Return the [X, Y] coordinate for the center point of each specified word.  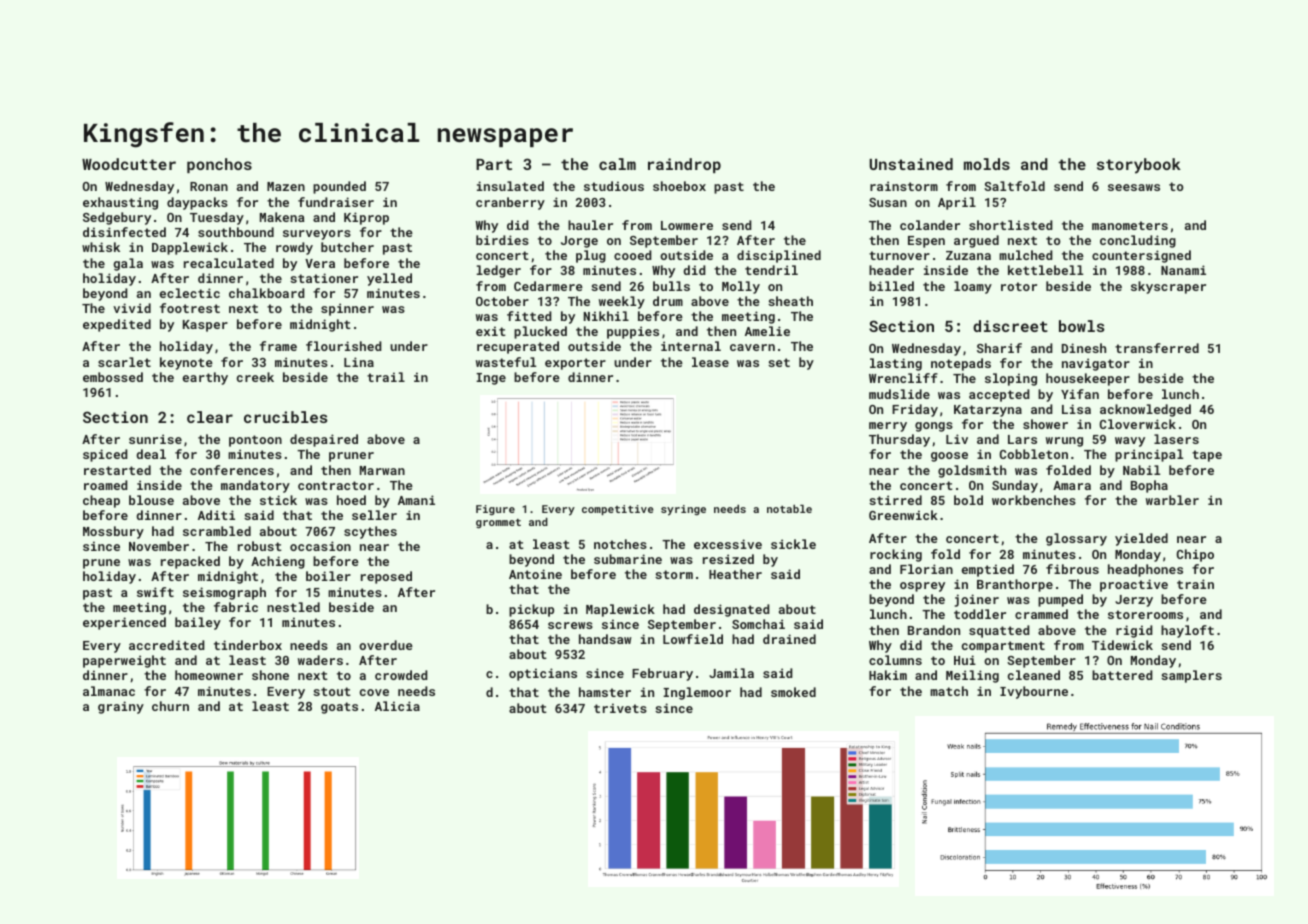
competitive [618, 510]
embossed [113, 377]
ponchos [219, 165]
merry [888, 427]
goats [339, 708]
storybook [1139, 166]
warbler [1172, 500]
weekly [622, 302]
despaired [324, 440]
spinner [347, 309]
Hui [965, 660]
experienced [124, 623]
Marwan [382, 470]
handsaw [605, 639]
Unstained [911, 164]
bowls [1082, 326]
